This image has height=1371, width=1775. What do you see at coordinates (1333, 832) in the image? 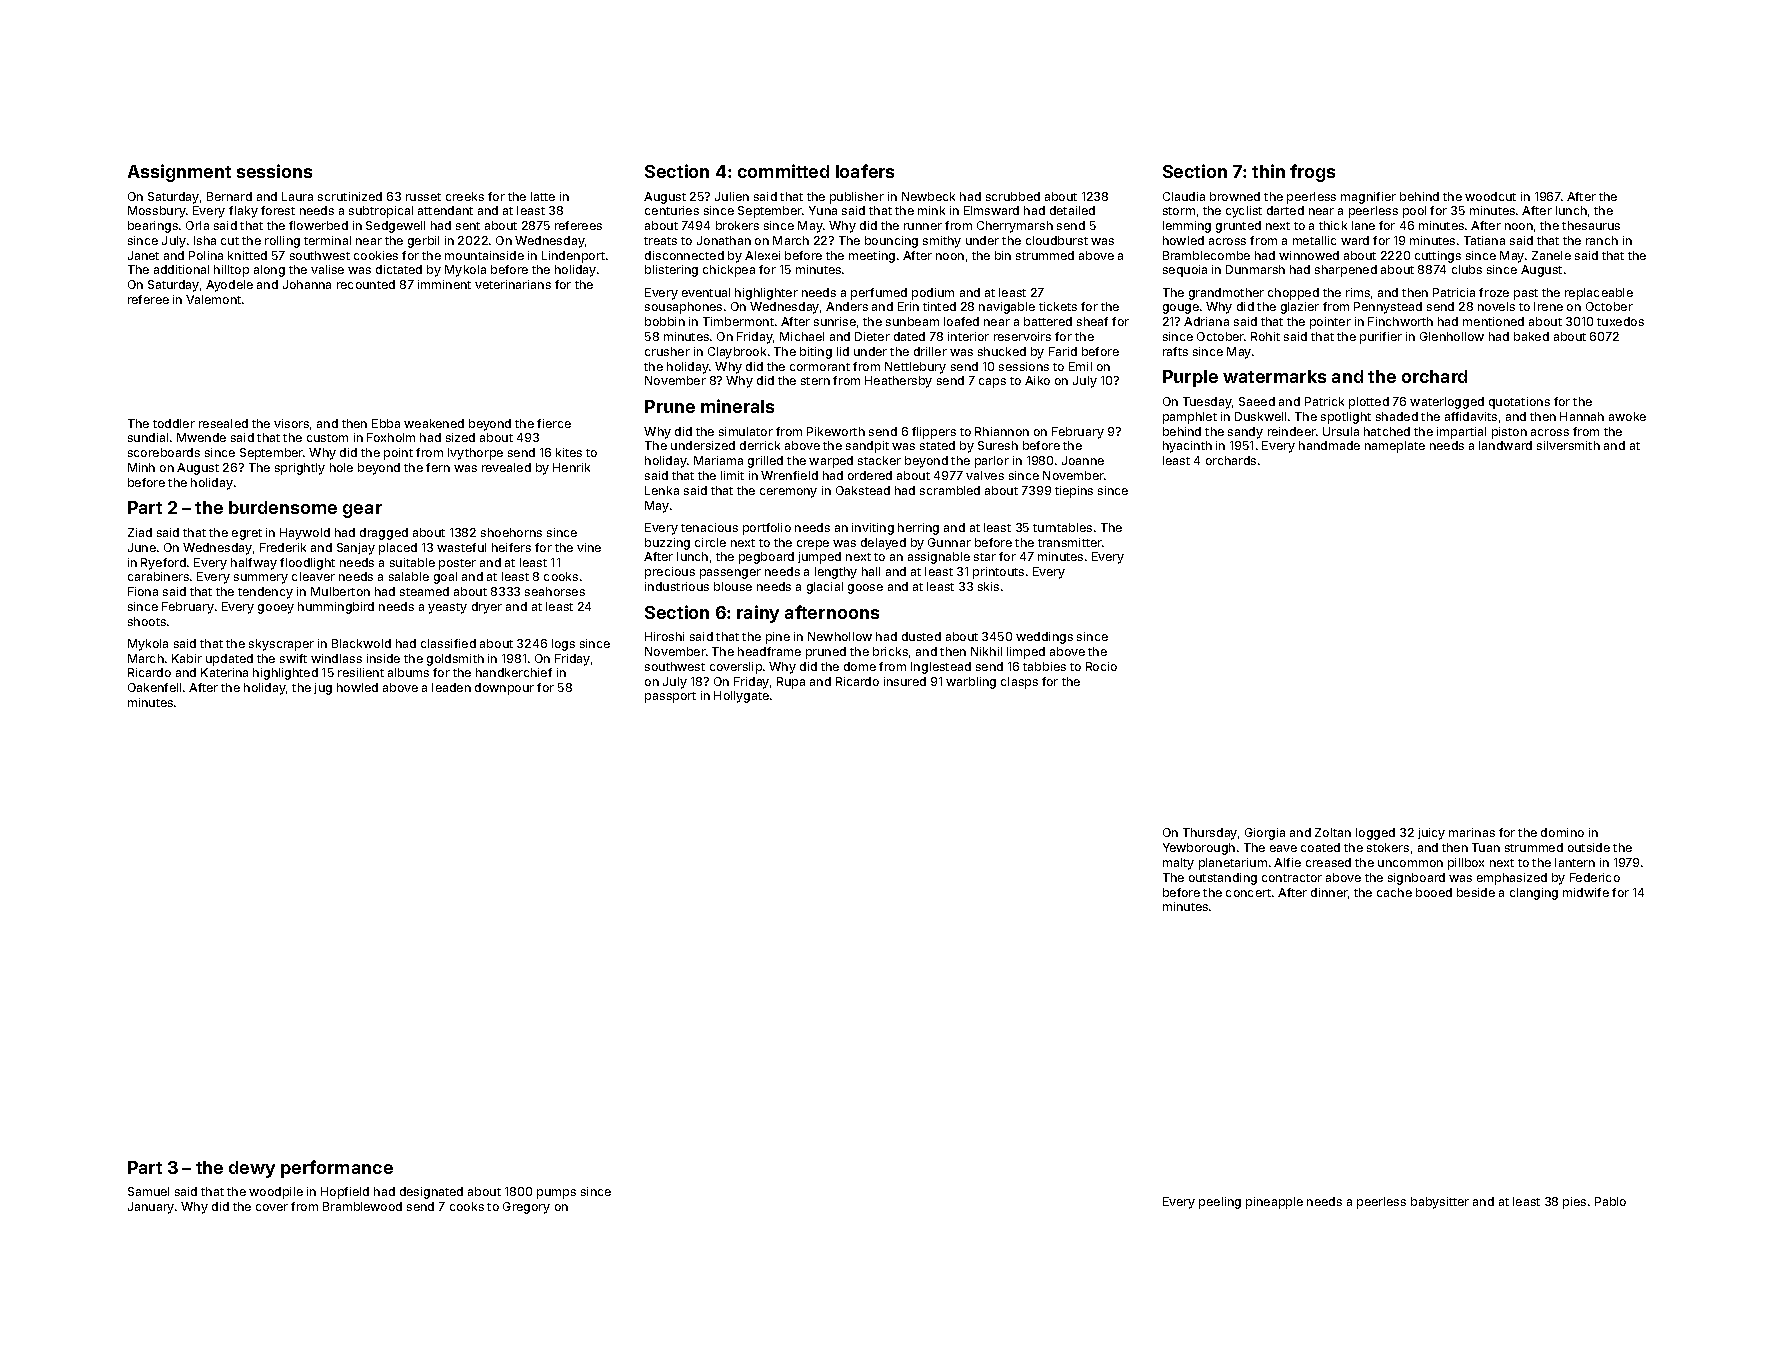
I see `Zoltan` at bounding box center [1333, 832].
